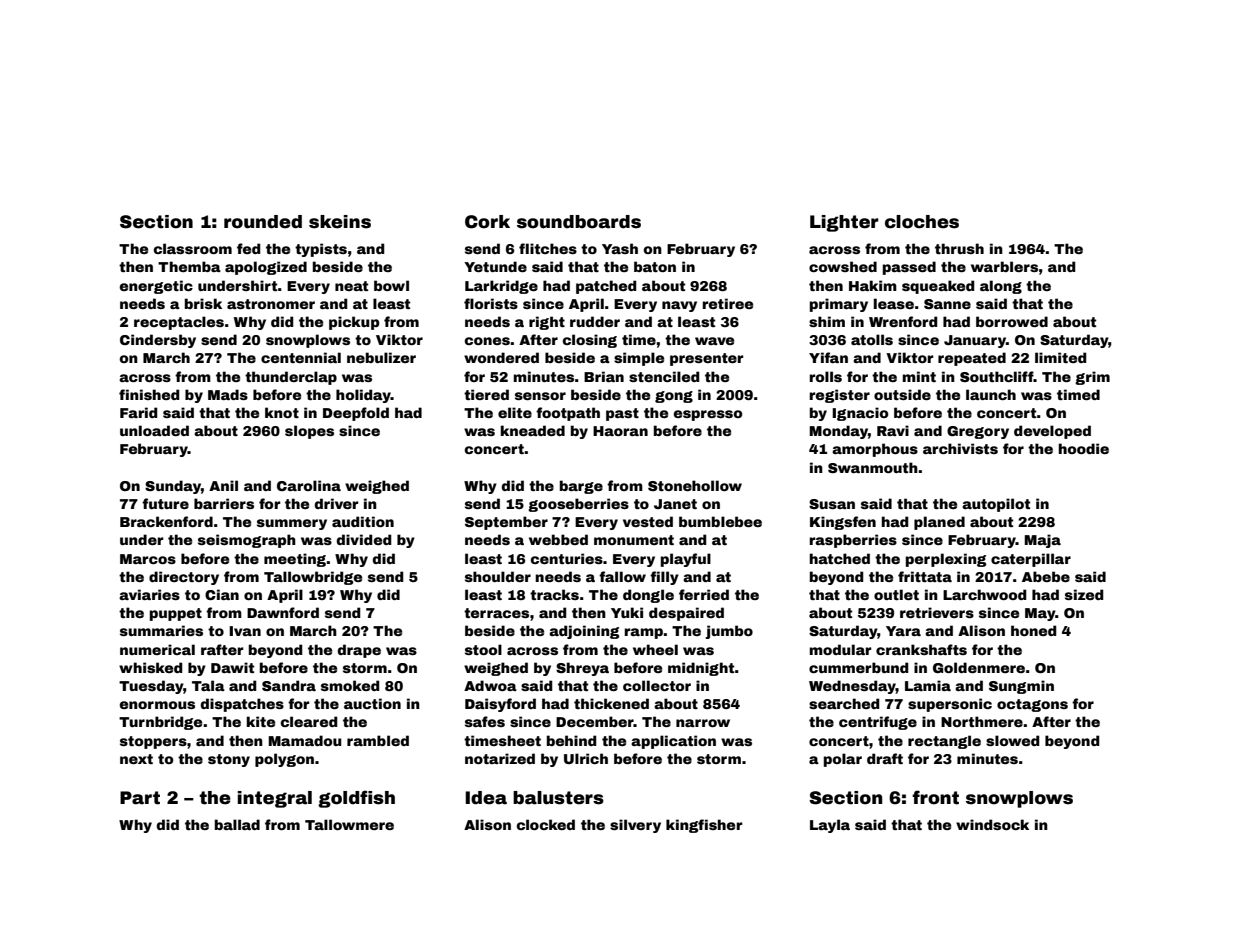 The height and width of the image is (952, 1233). Describe the element at coordinates (922, 222) in the image. I see `cloches` at that location.
